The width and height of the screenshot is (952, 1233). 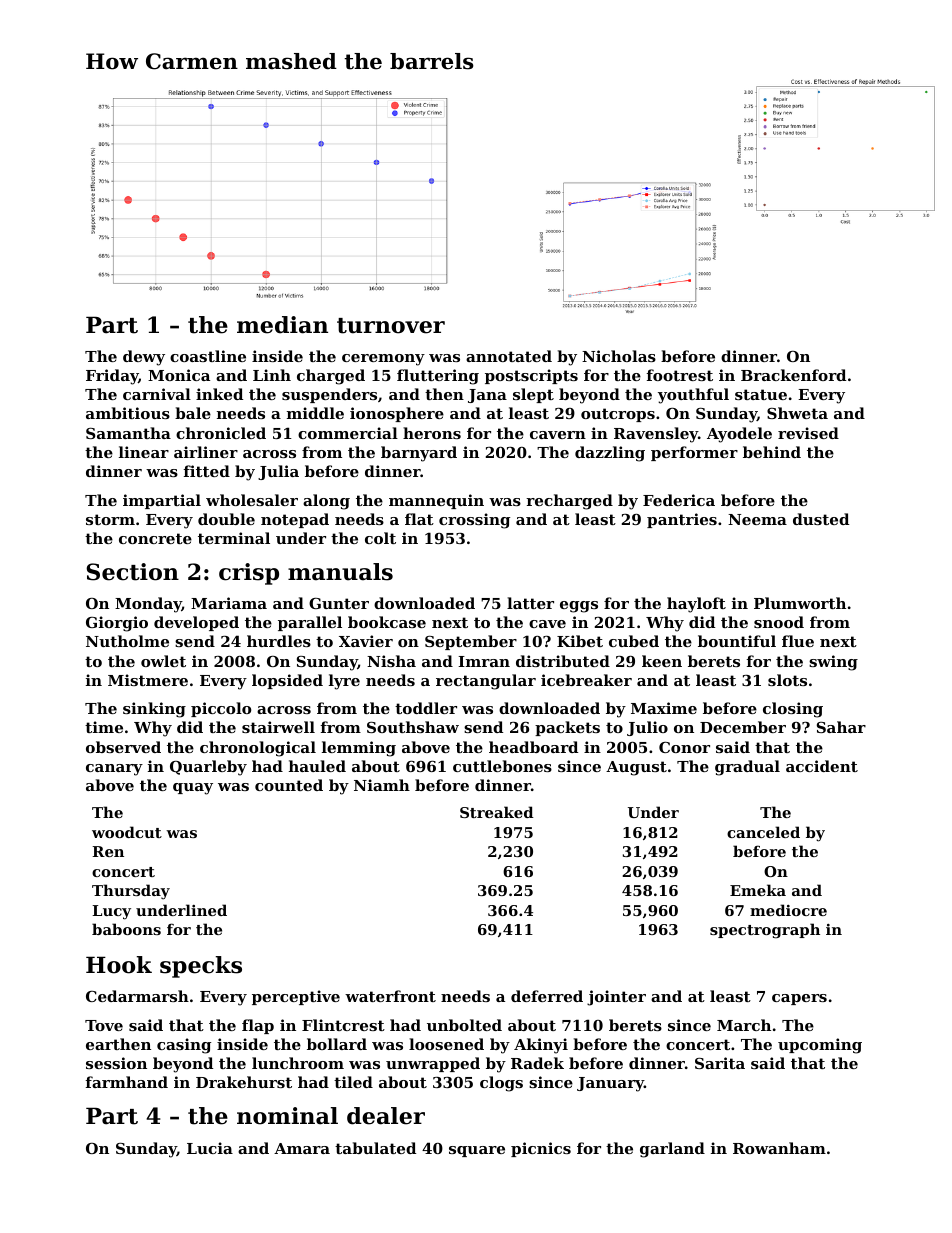 I want to click on median, so click(x=282, y=325).
